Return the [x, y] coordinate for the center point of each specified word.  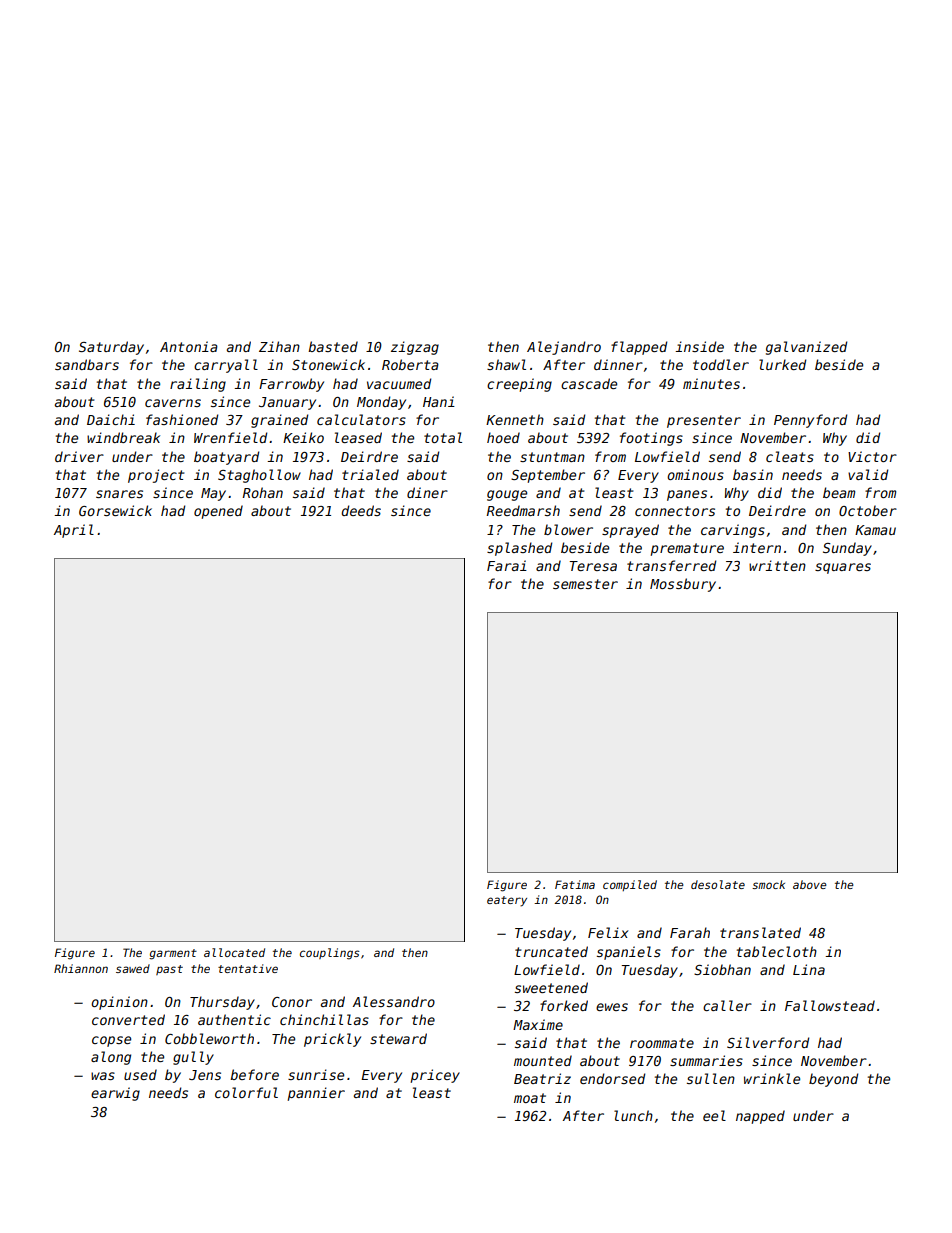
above [810, 884]
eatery [507, 901]
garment [173, 954]
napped [760, 1117]
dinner [618, 364]
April [74, 531]
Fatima [575, 884]
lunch [633, 1115]
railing [198, 385]
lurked [782, 364]
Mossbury [683, 585]
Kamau [875, 530]
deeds [361, 510]
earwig [115, 1094]
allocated [234, 952]
